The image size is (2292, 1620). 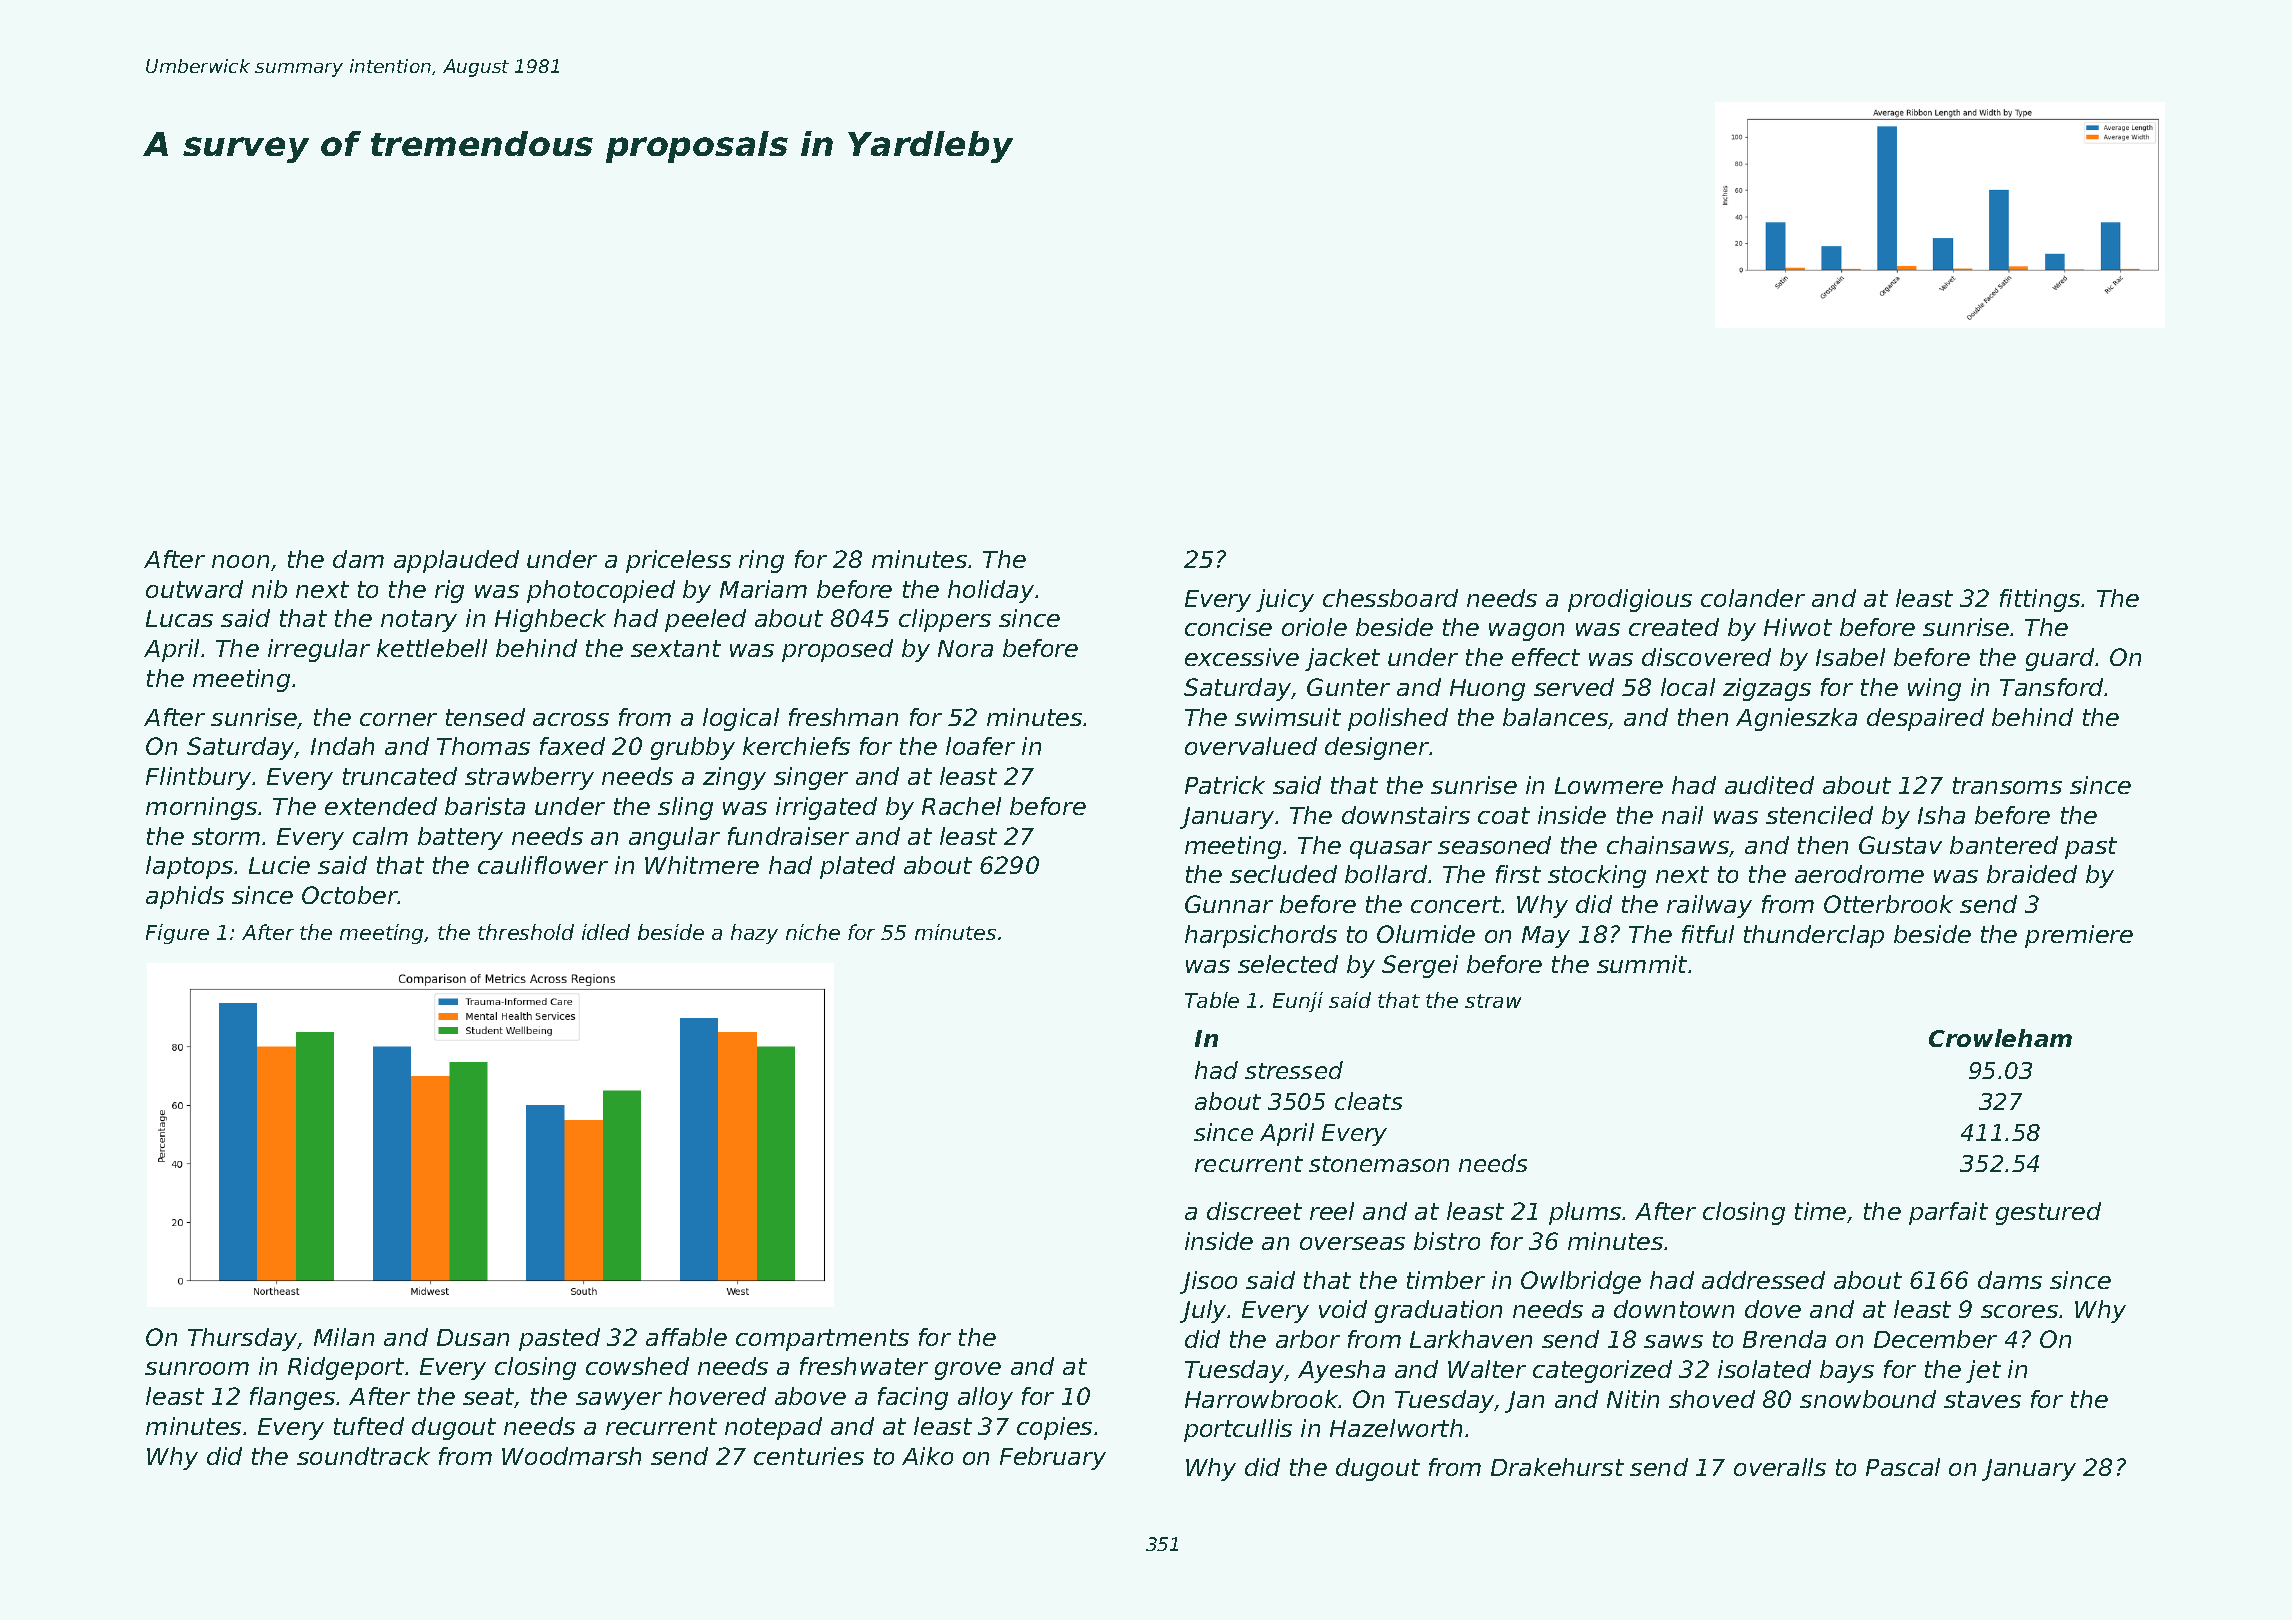 What do you see at coordinates (240, 561) in the document?
I see `noon` at bounding box center [240, 561].
